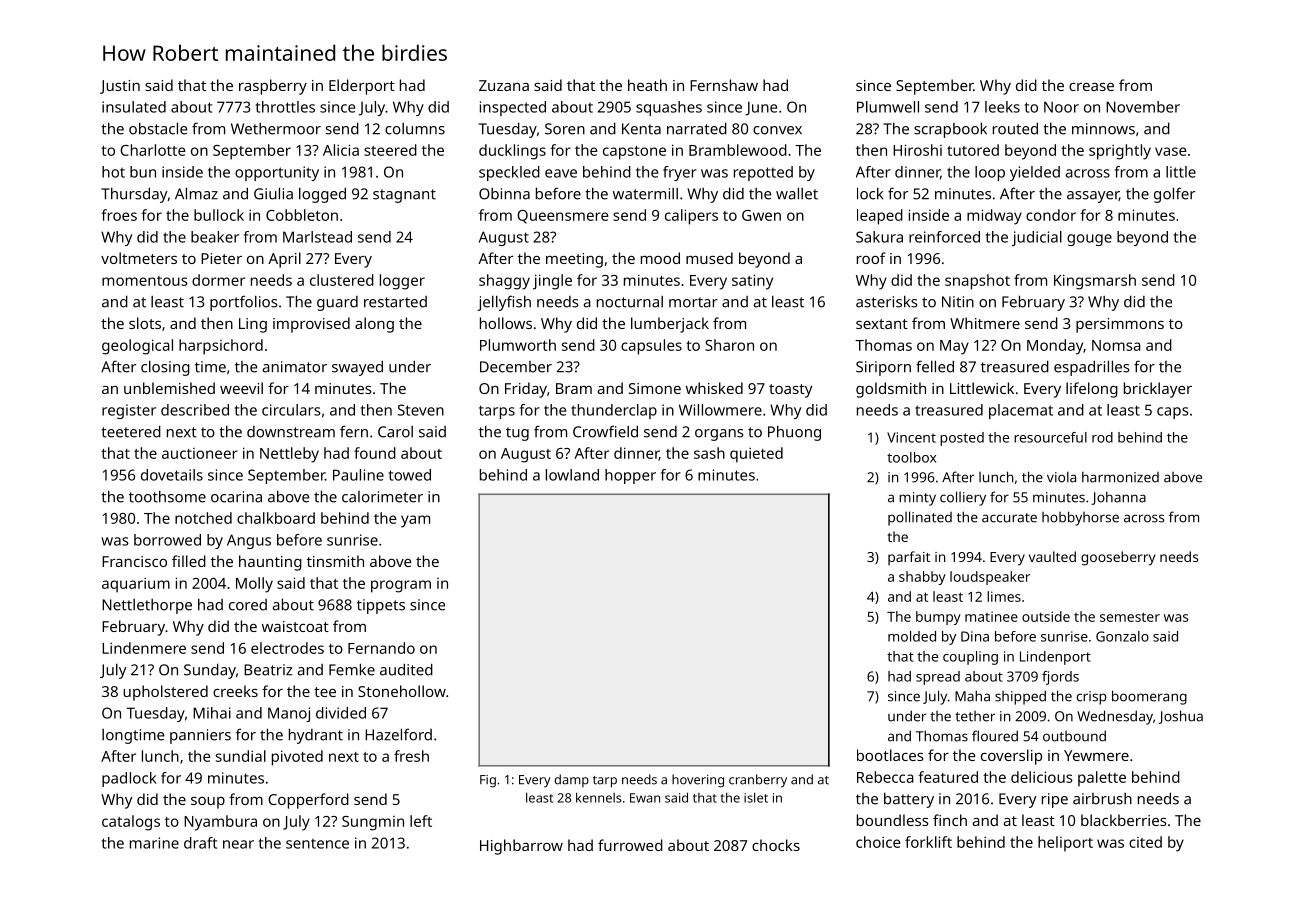  Describe the element at coordinates (273, 87) in the screenshot. I see `raspberry` at that location.
